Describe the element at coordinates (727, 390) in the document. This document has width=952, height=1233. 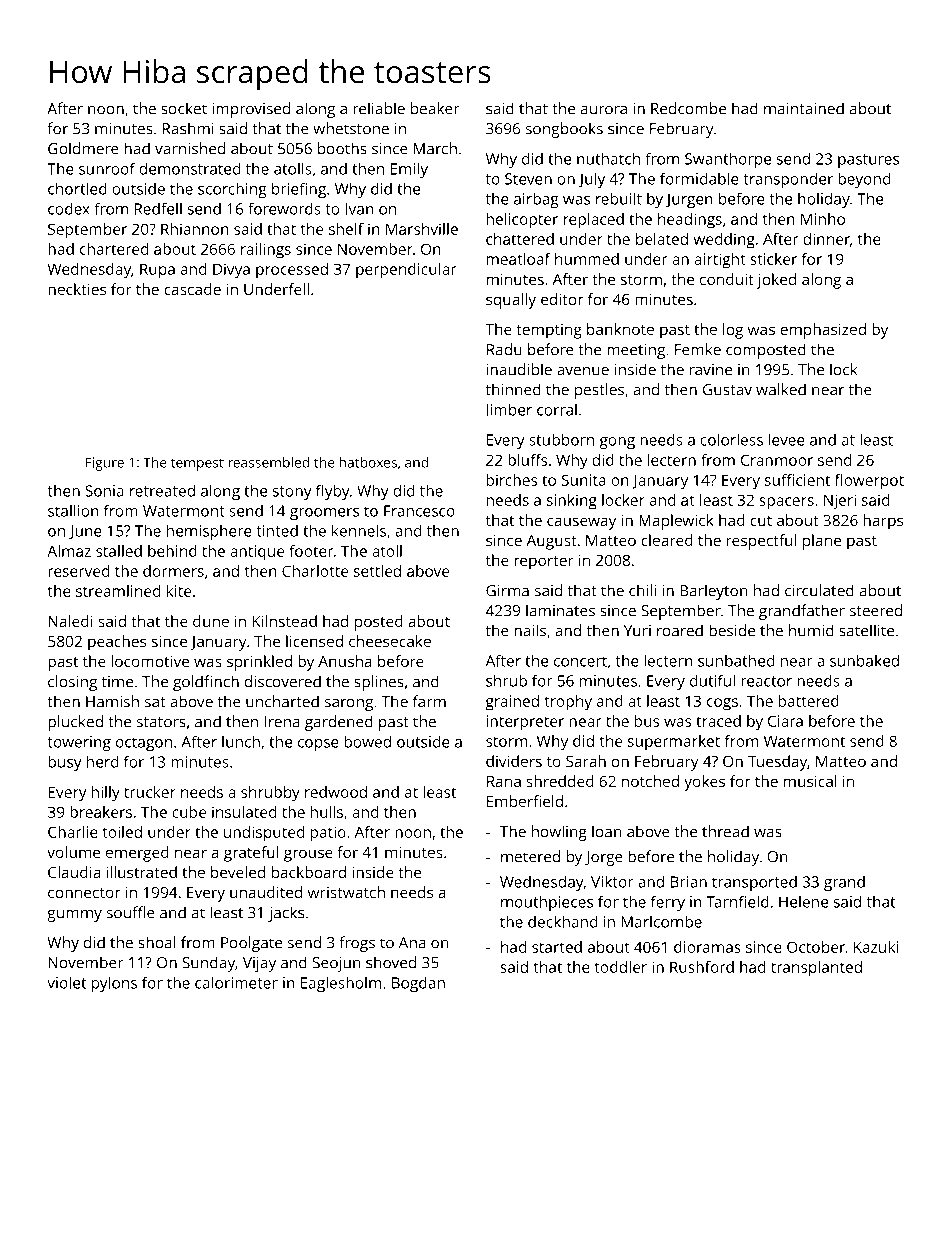
I see `Gustav` at that location.
